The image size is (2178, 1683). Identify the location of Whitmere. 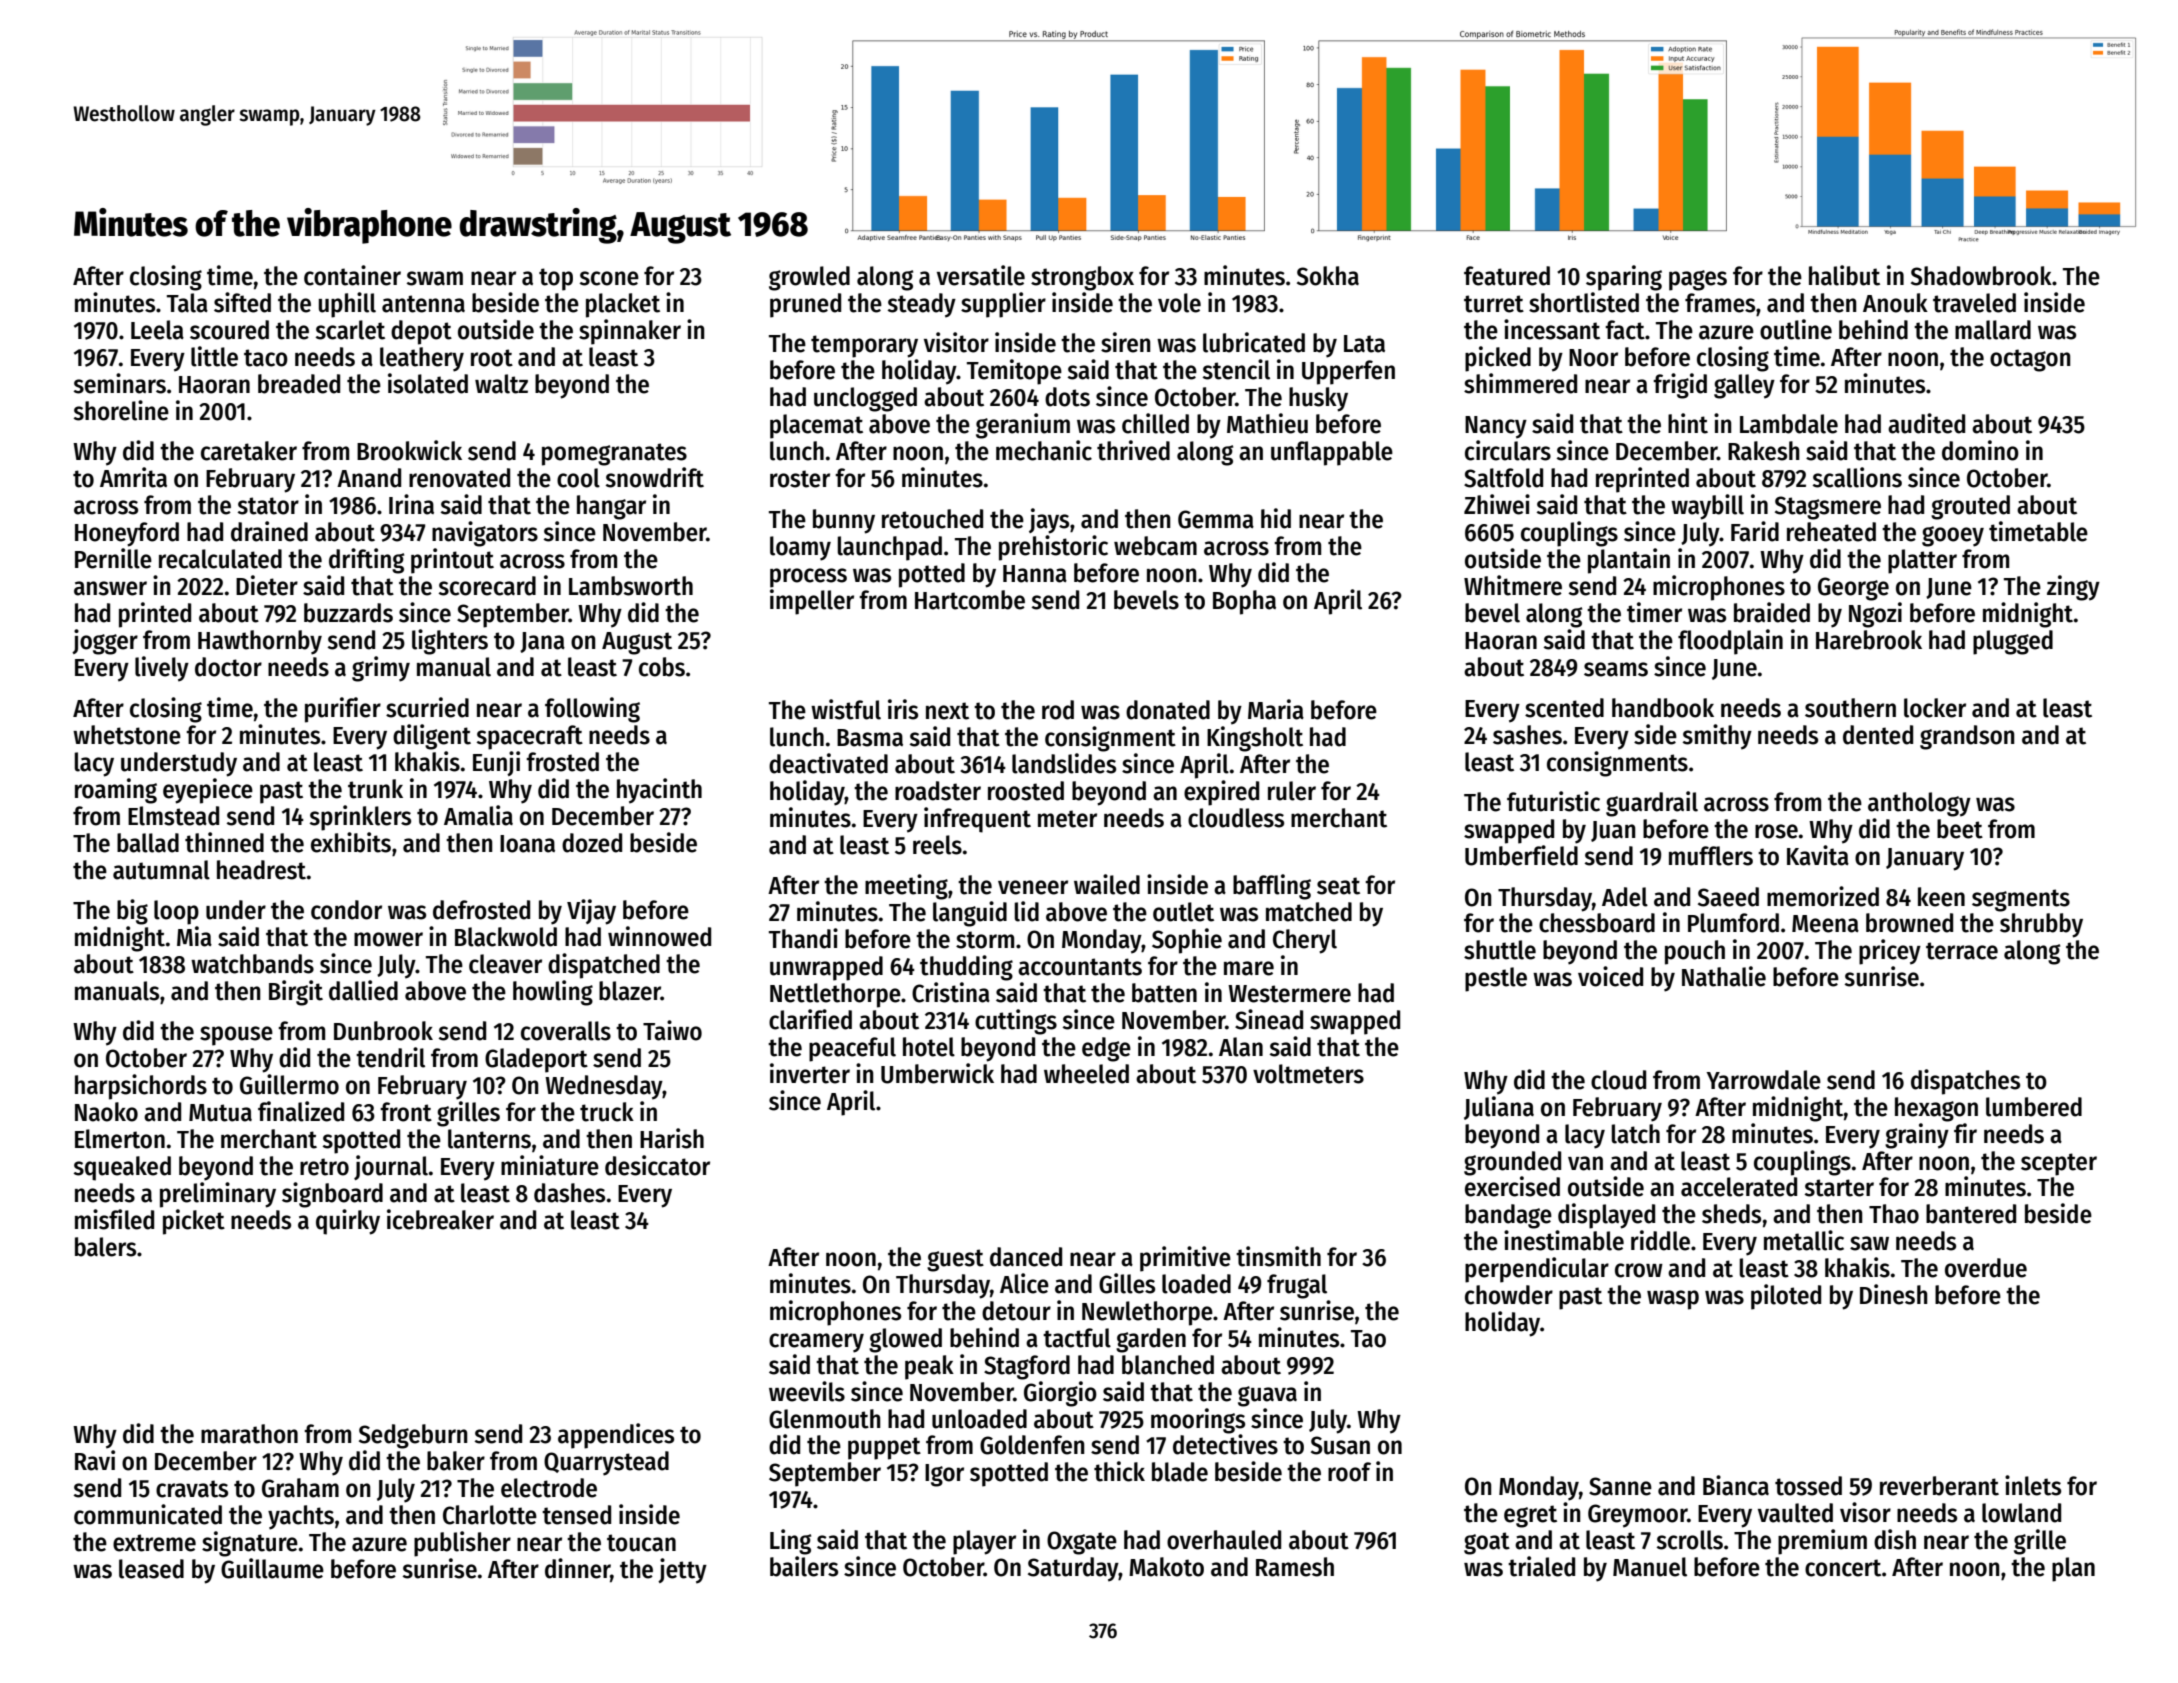
(1513, 585).
